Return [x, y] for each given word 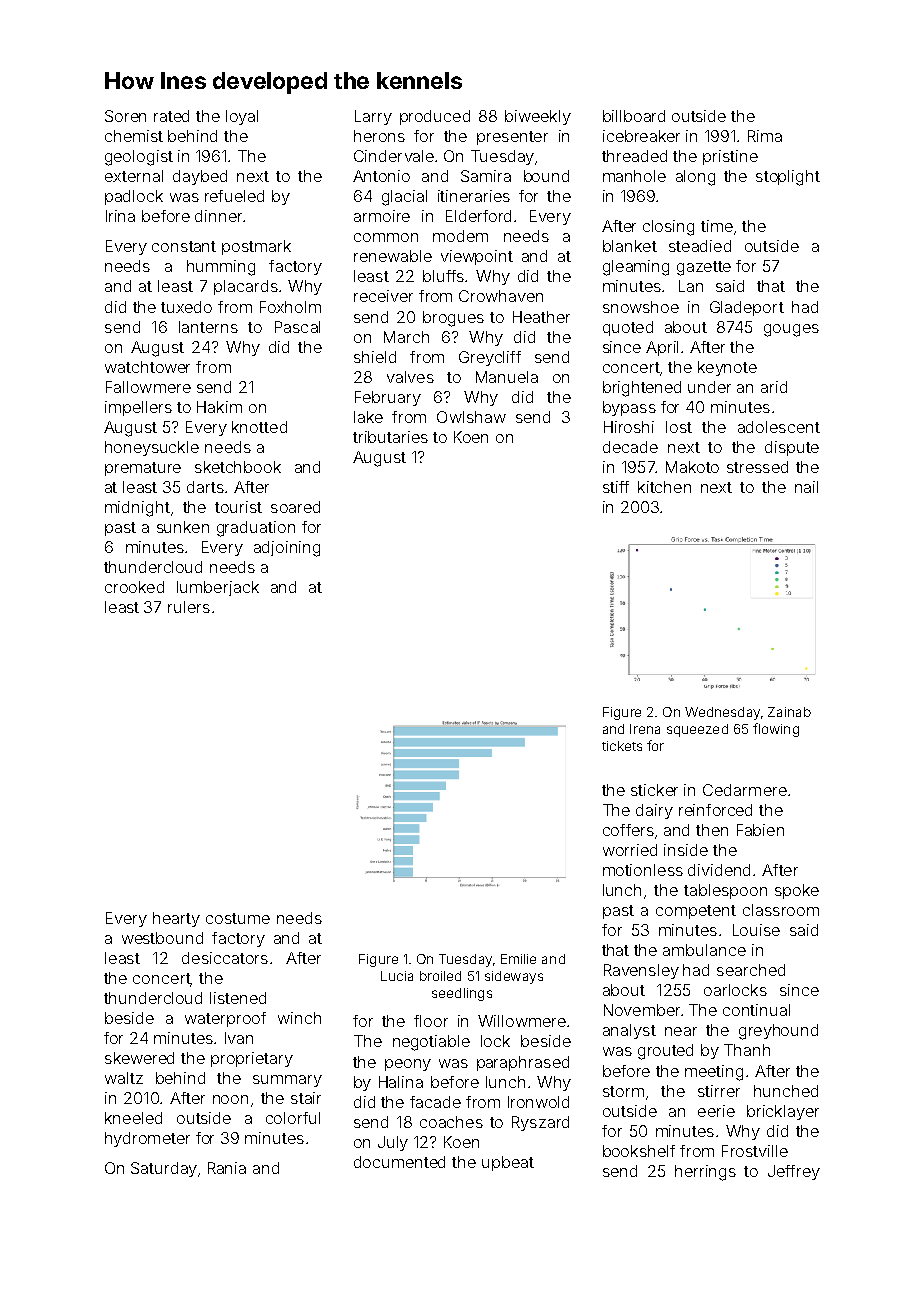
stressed [757, 467]
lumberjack [218, 588]
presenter [512, 138]
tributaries [390, 437]
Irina [120, 216]
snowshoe [641, 307]
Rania [227, 1168]
